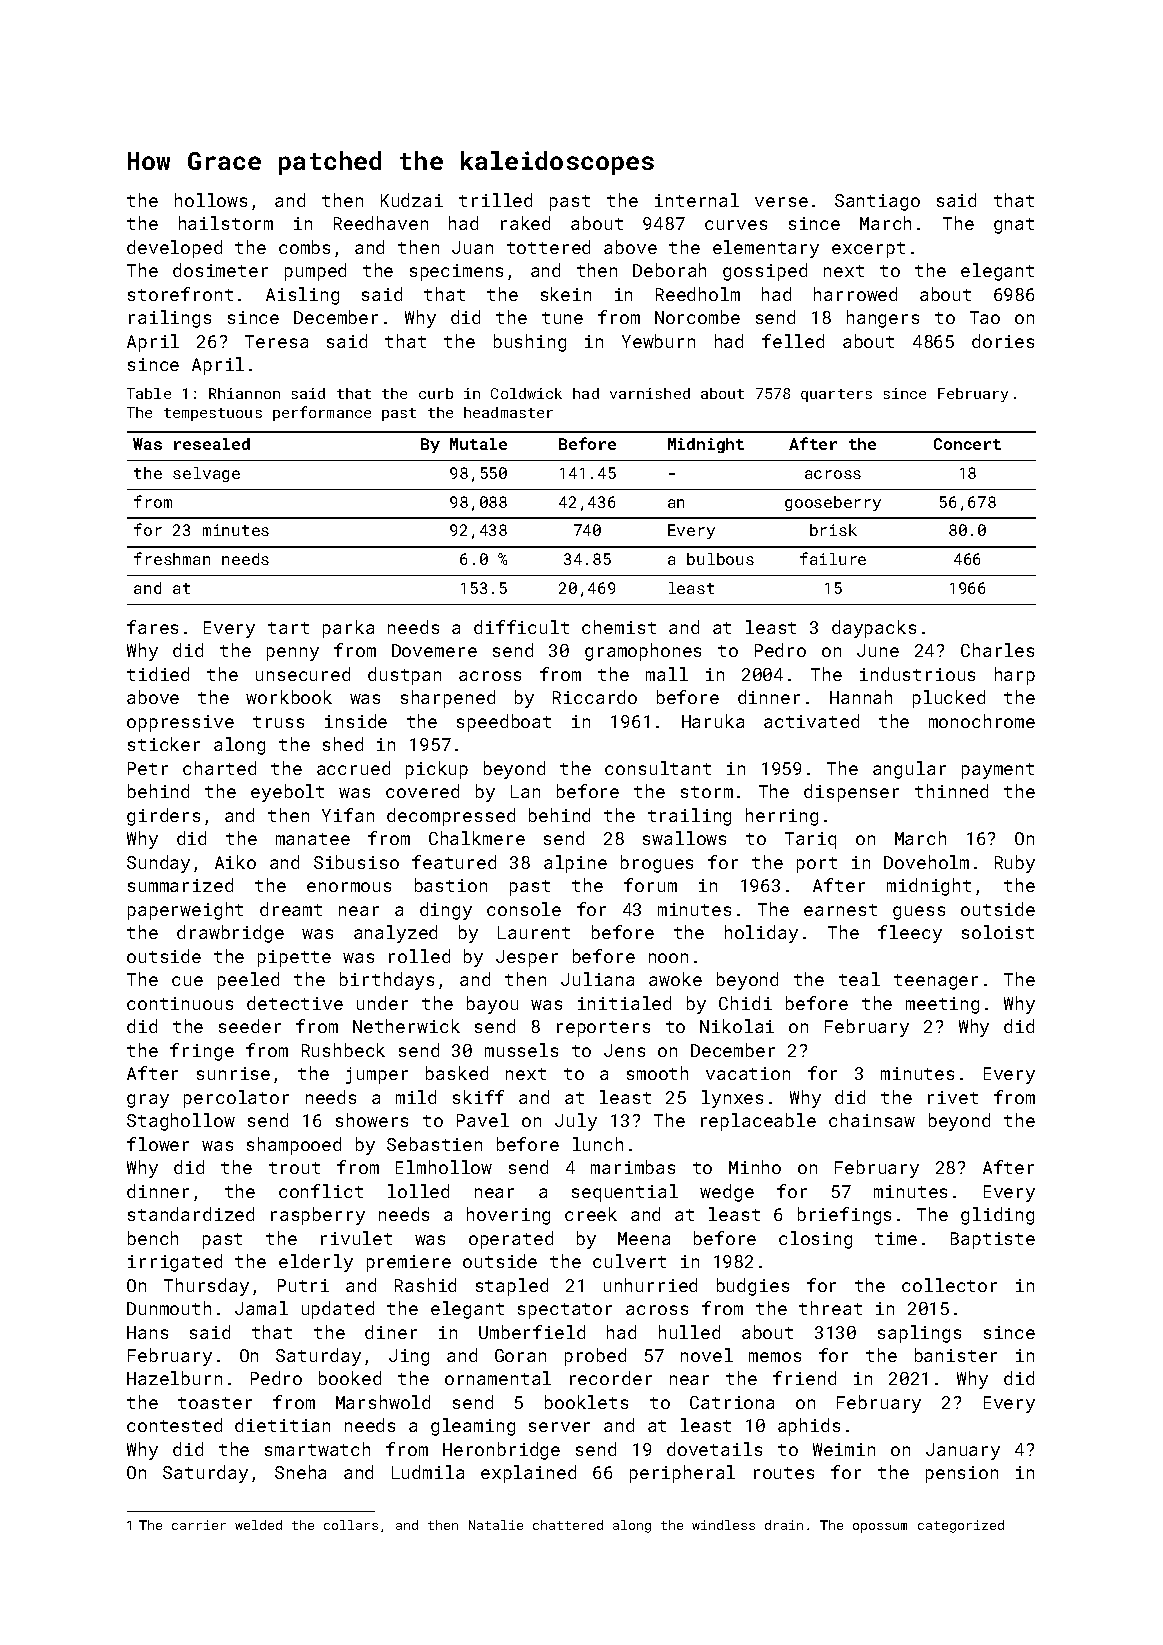  What do you see at coordinates (180, 1003) in the document?
I see `continuous` at bounding box center [180, 1003].
